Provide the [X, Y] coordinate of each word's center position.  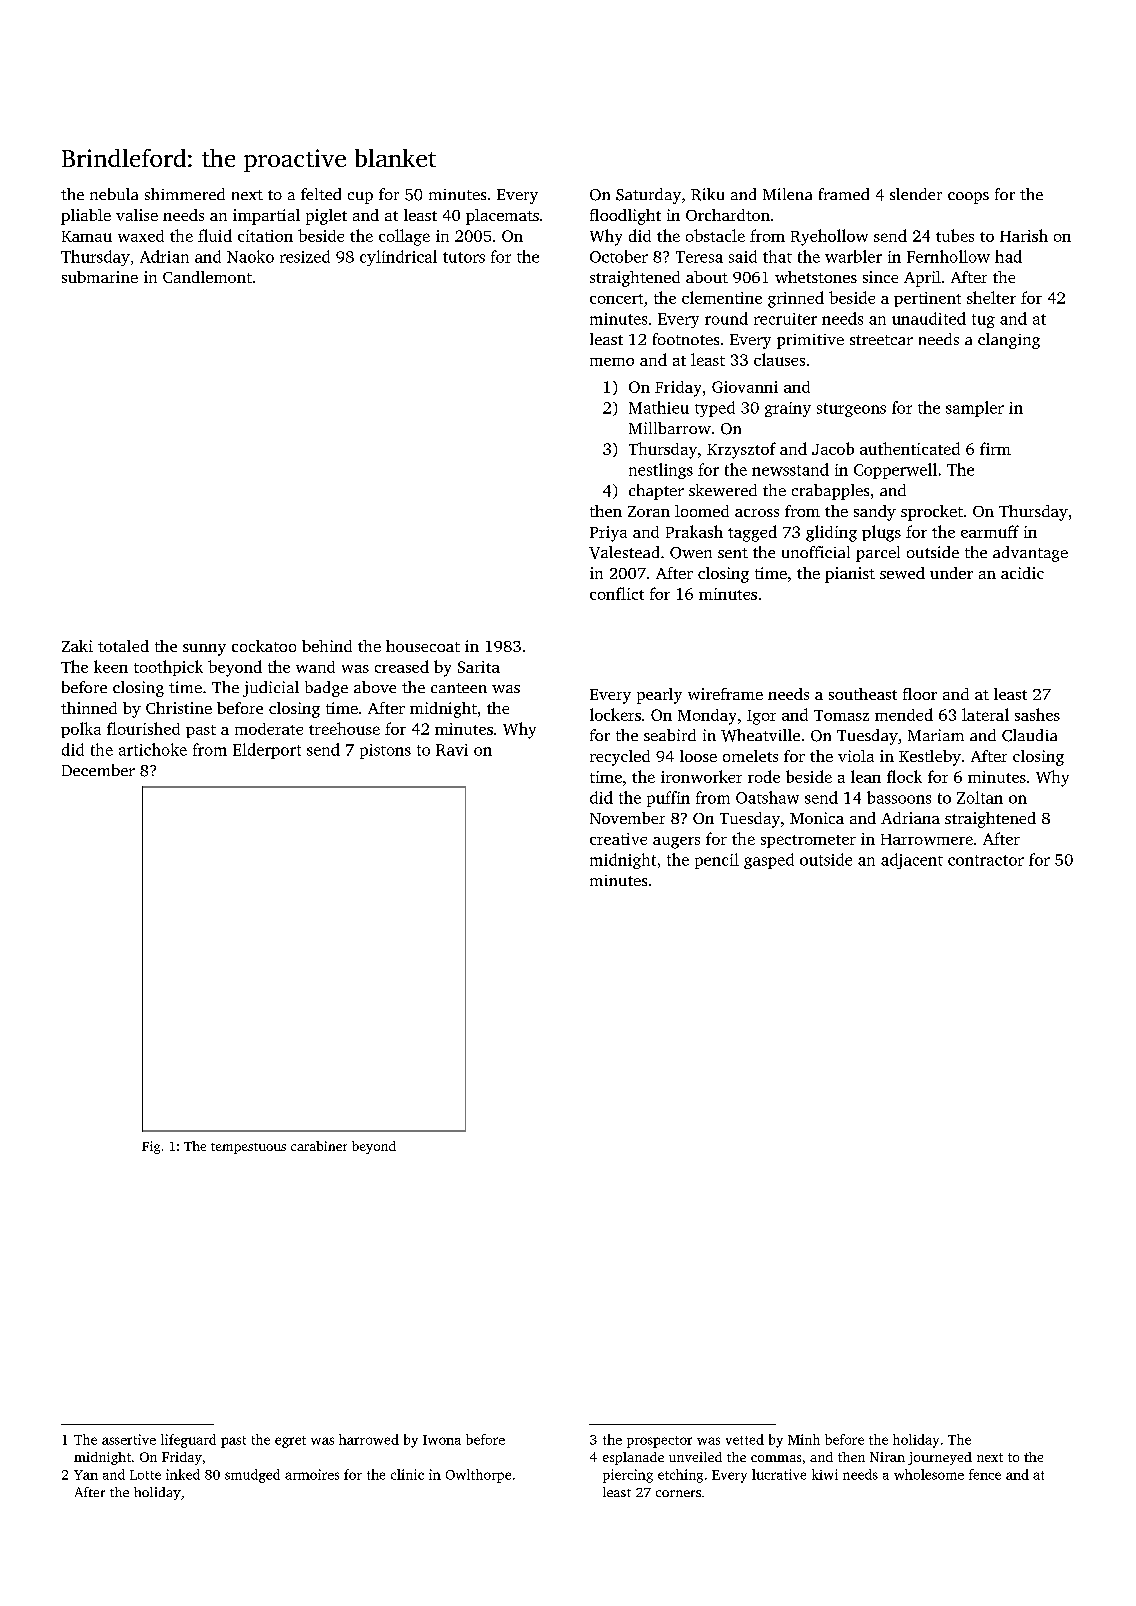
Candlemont [207, 277]
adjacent [912, 861]
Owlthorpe [478, 1476]
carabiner [319, 1146]
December [98, 770]
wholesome [929, 1474]
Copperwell [895, 471]
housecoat [423, 646]
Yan [86, 1475]
